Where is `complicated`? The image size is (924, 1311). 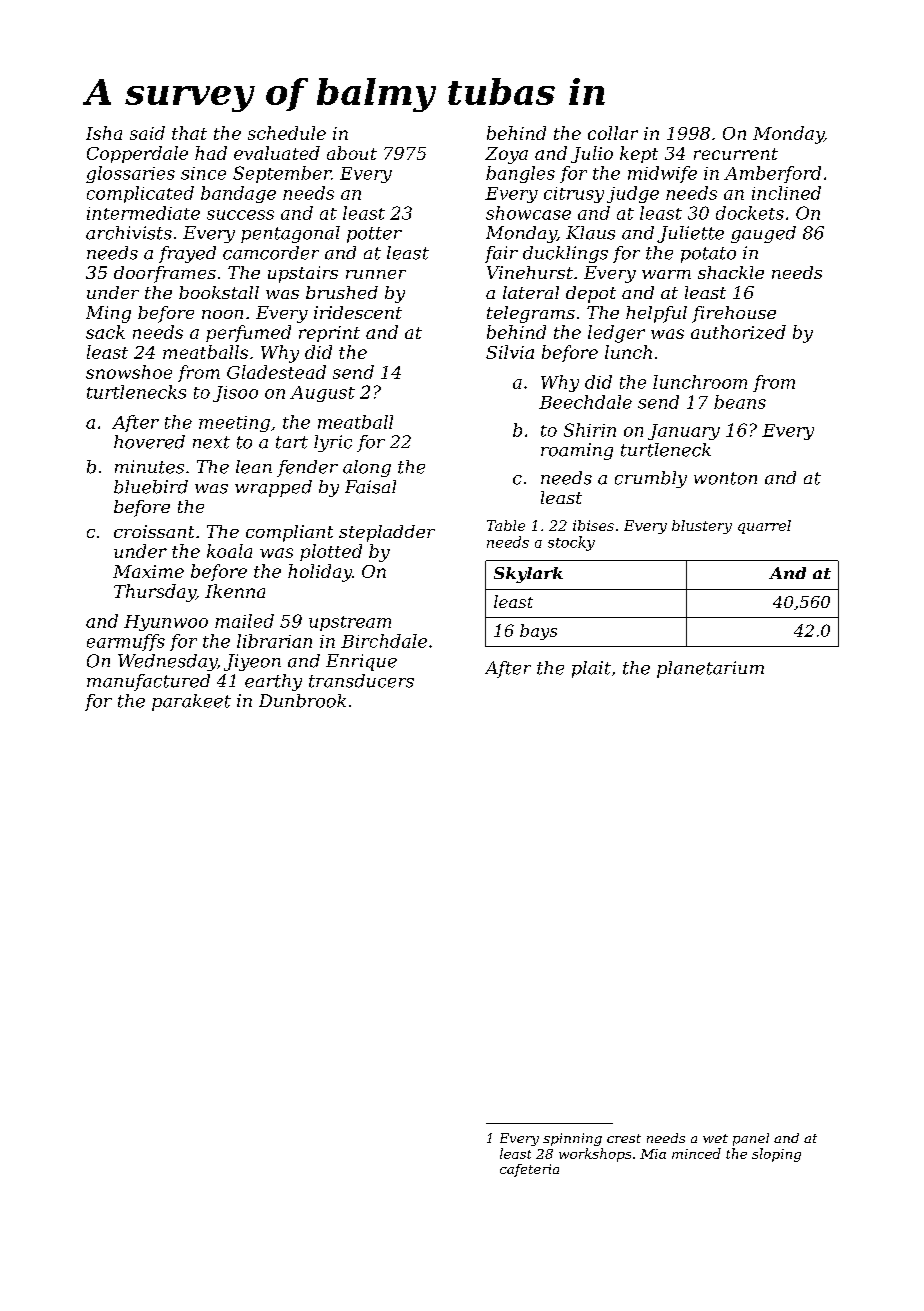 complicated is located at coordinates (140, 194).
